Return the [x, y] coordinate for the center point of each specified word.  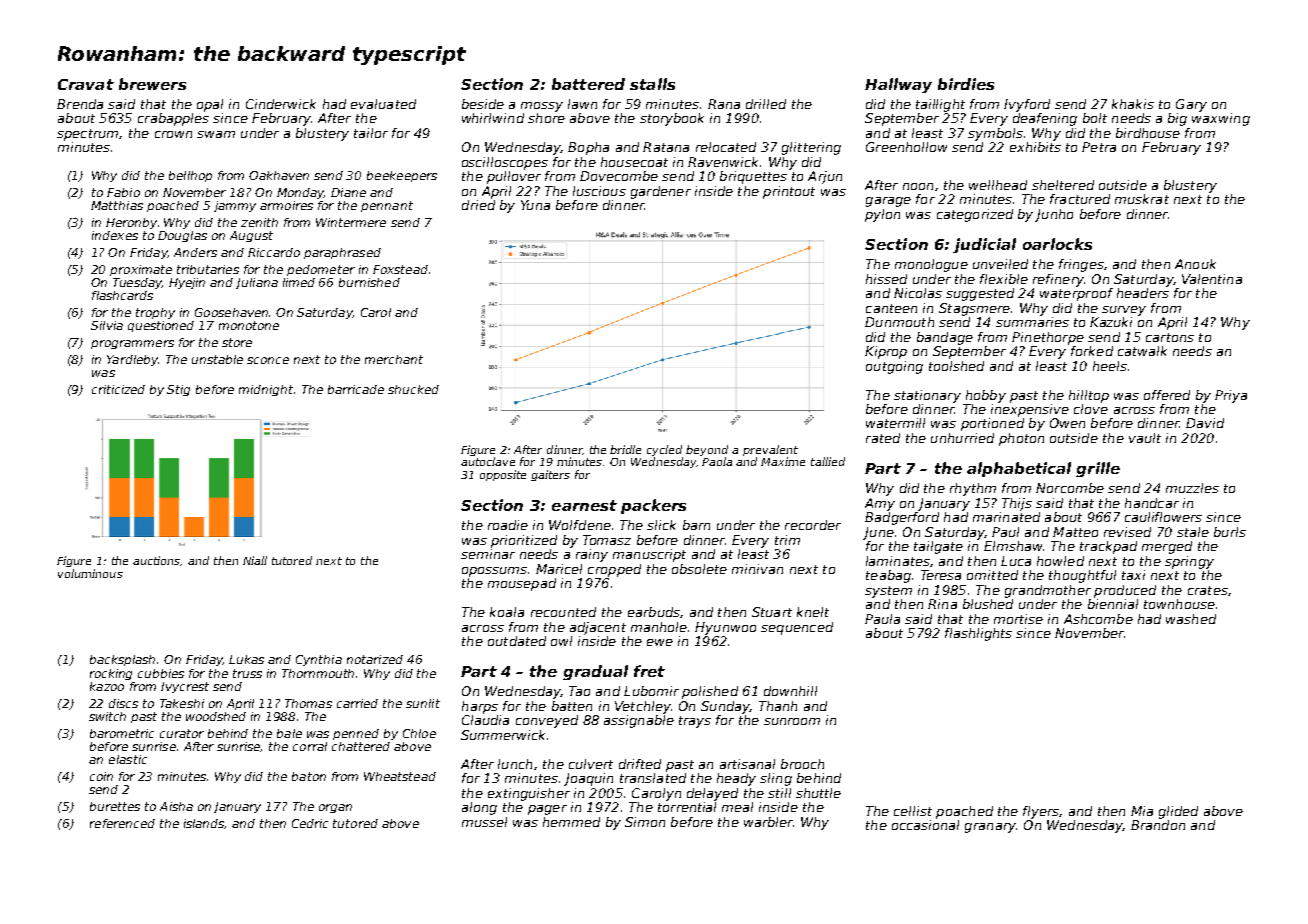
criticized [118, 389]
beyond [707, 450]
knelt [813, 612]
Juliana [257, 283]
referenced [122, 823]
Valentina [1212, 279]
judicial [984, 245]
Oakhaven [279, 175]
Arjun [825, 177]
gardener [661, 192]
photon [1021, 439]
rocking [111, 674]
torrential [687, 807]
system [888, 592]
